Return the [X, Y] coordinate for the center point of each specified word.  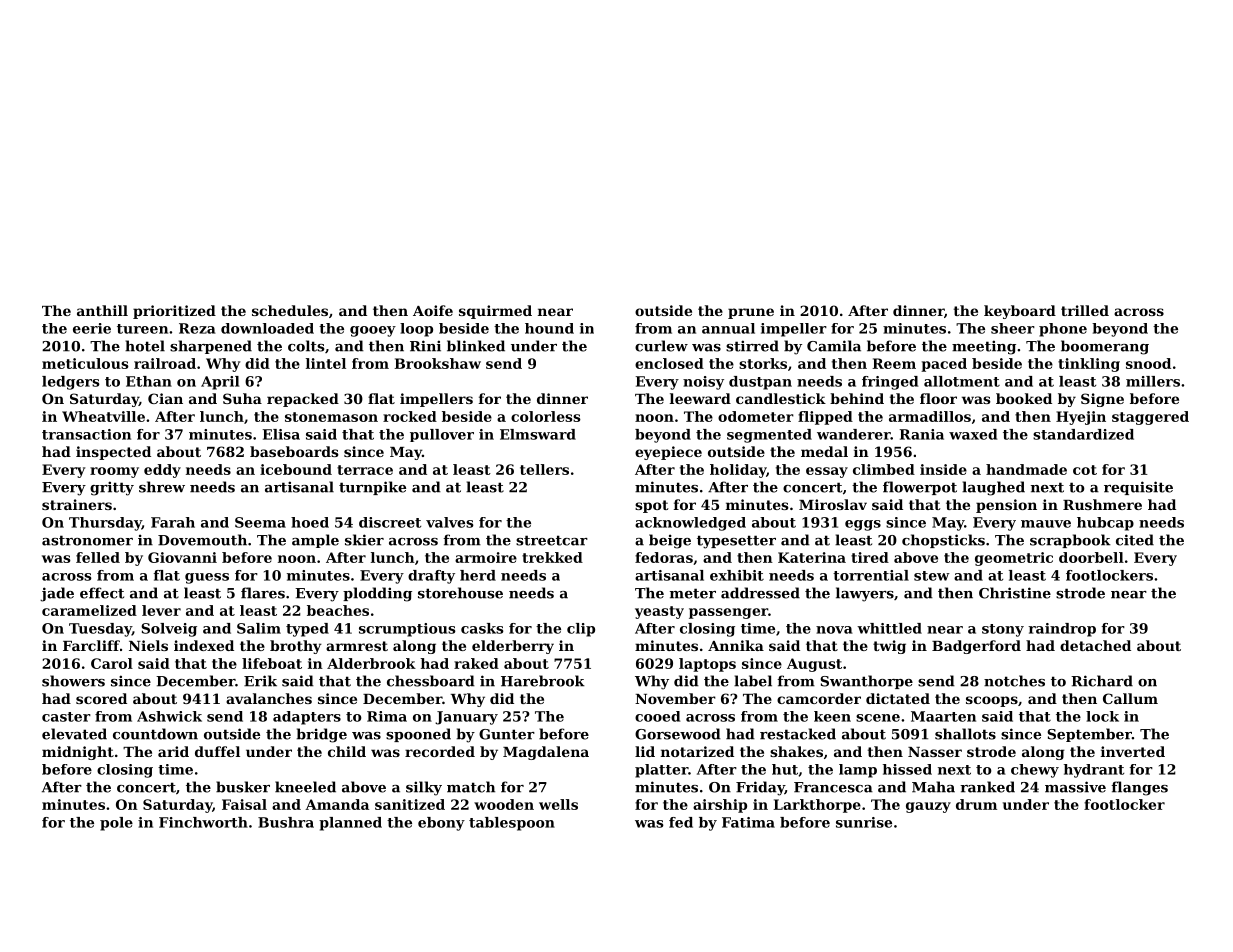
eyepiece [668, 453]
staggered [1150, 418]
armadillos [930, 416]
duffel [217, 751]
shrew [162, 487]
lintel [326, 363]
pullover [442, 435]
